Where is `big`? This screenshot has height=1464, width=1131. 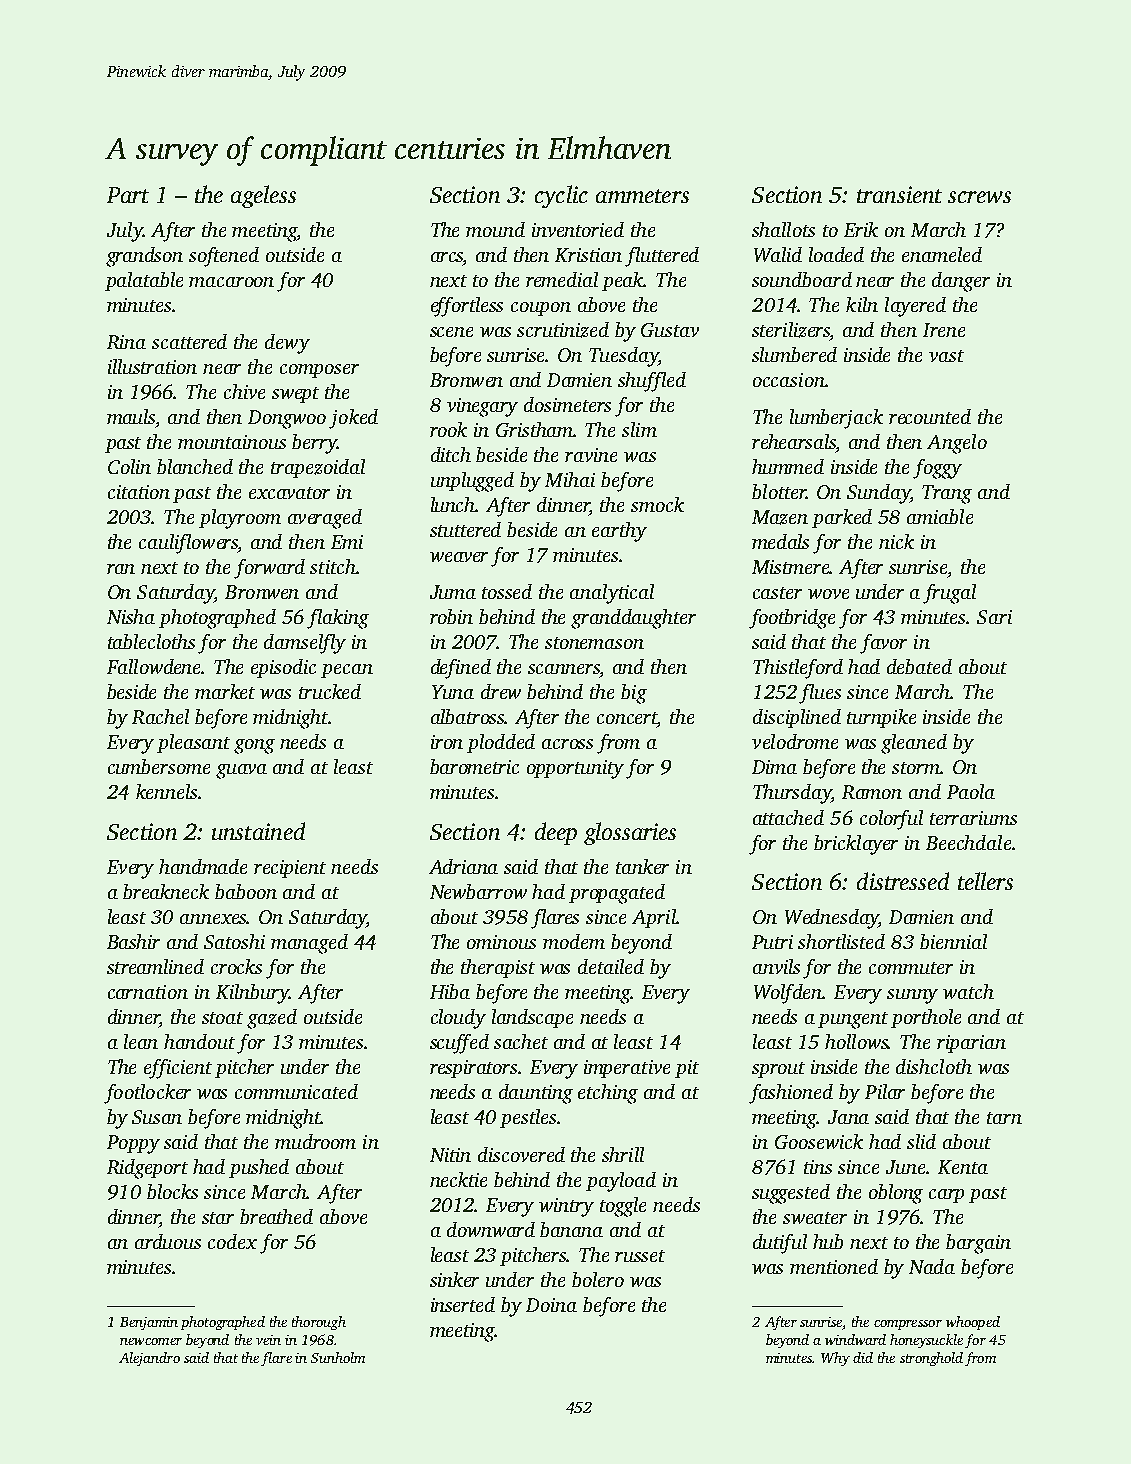
big is located at coordinates (634, 694).
